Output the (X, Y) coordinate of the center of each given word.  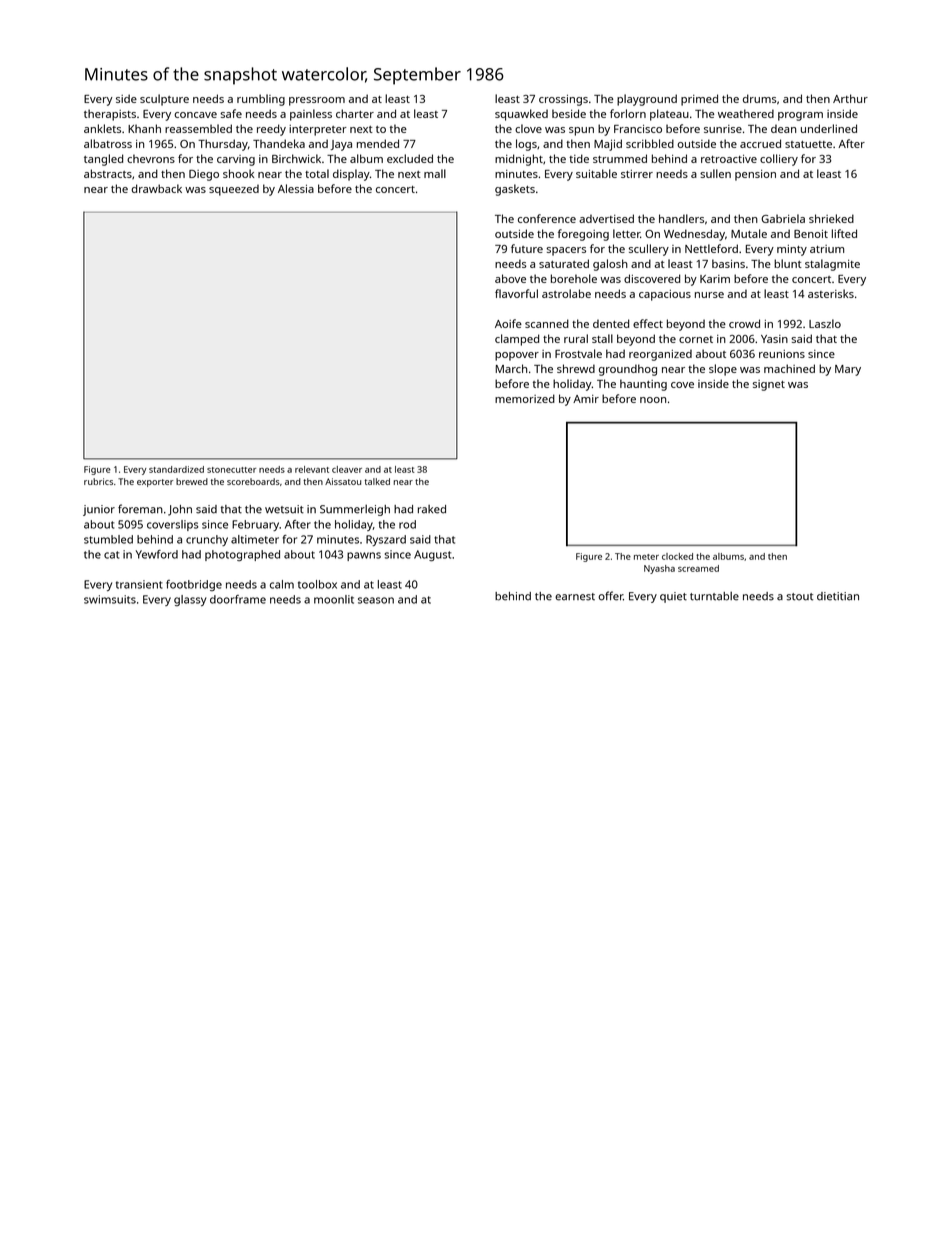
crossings (563, 100)
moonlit (334, 599)
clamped (517, 340)
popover (517, 356)
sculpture (164, 100)
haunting (643, 385)
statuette (808, 144)
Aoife (508, 323)
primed (699, 100)
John (180, 510)
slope (723, 370)
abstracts (108, 173)
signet (769, 385)
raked (432, 509)
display (351, 175)
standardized (176, 469)
